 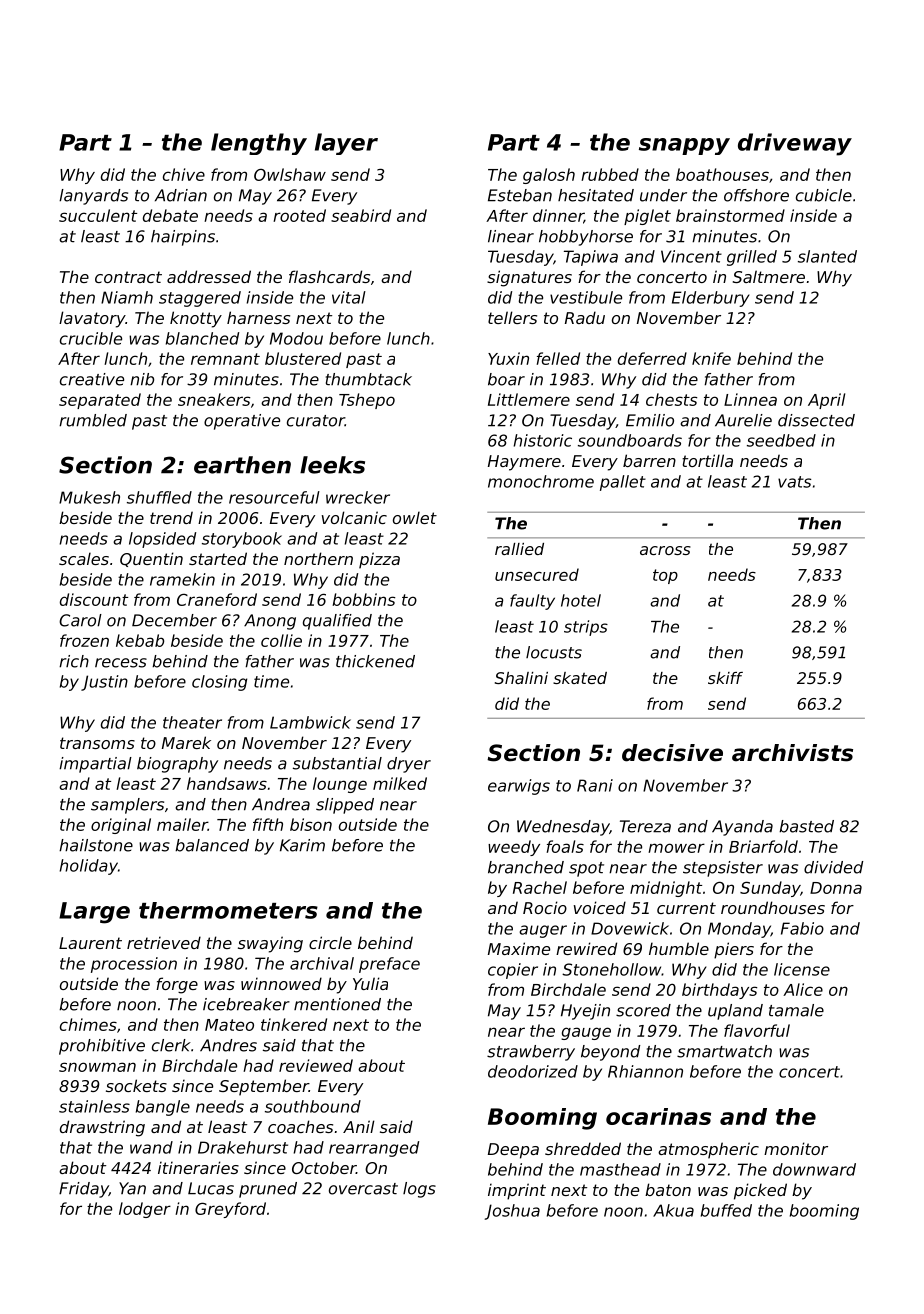 I want to click on hotel, so click(x=581, y=600).
